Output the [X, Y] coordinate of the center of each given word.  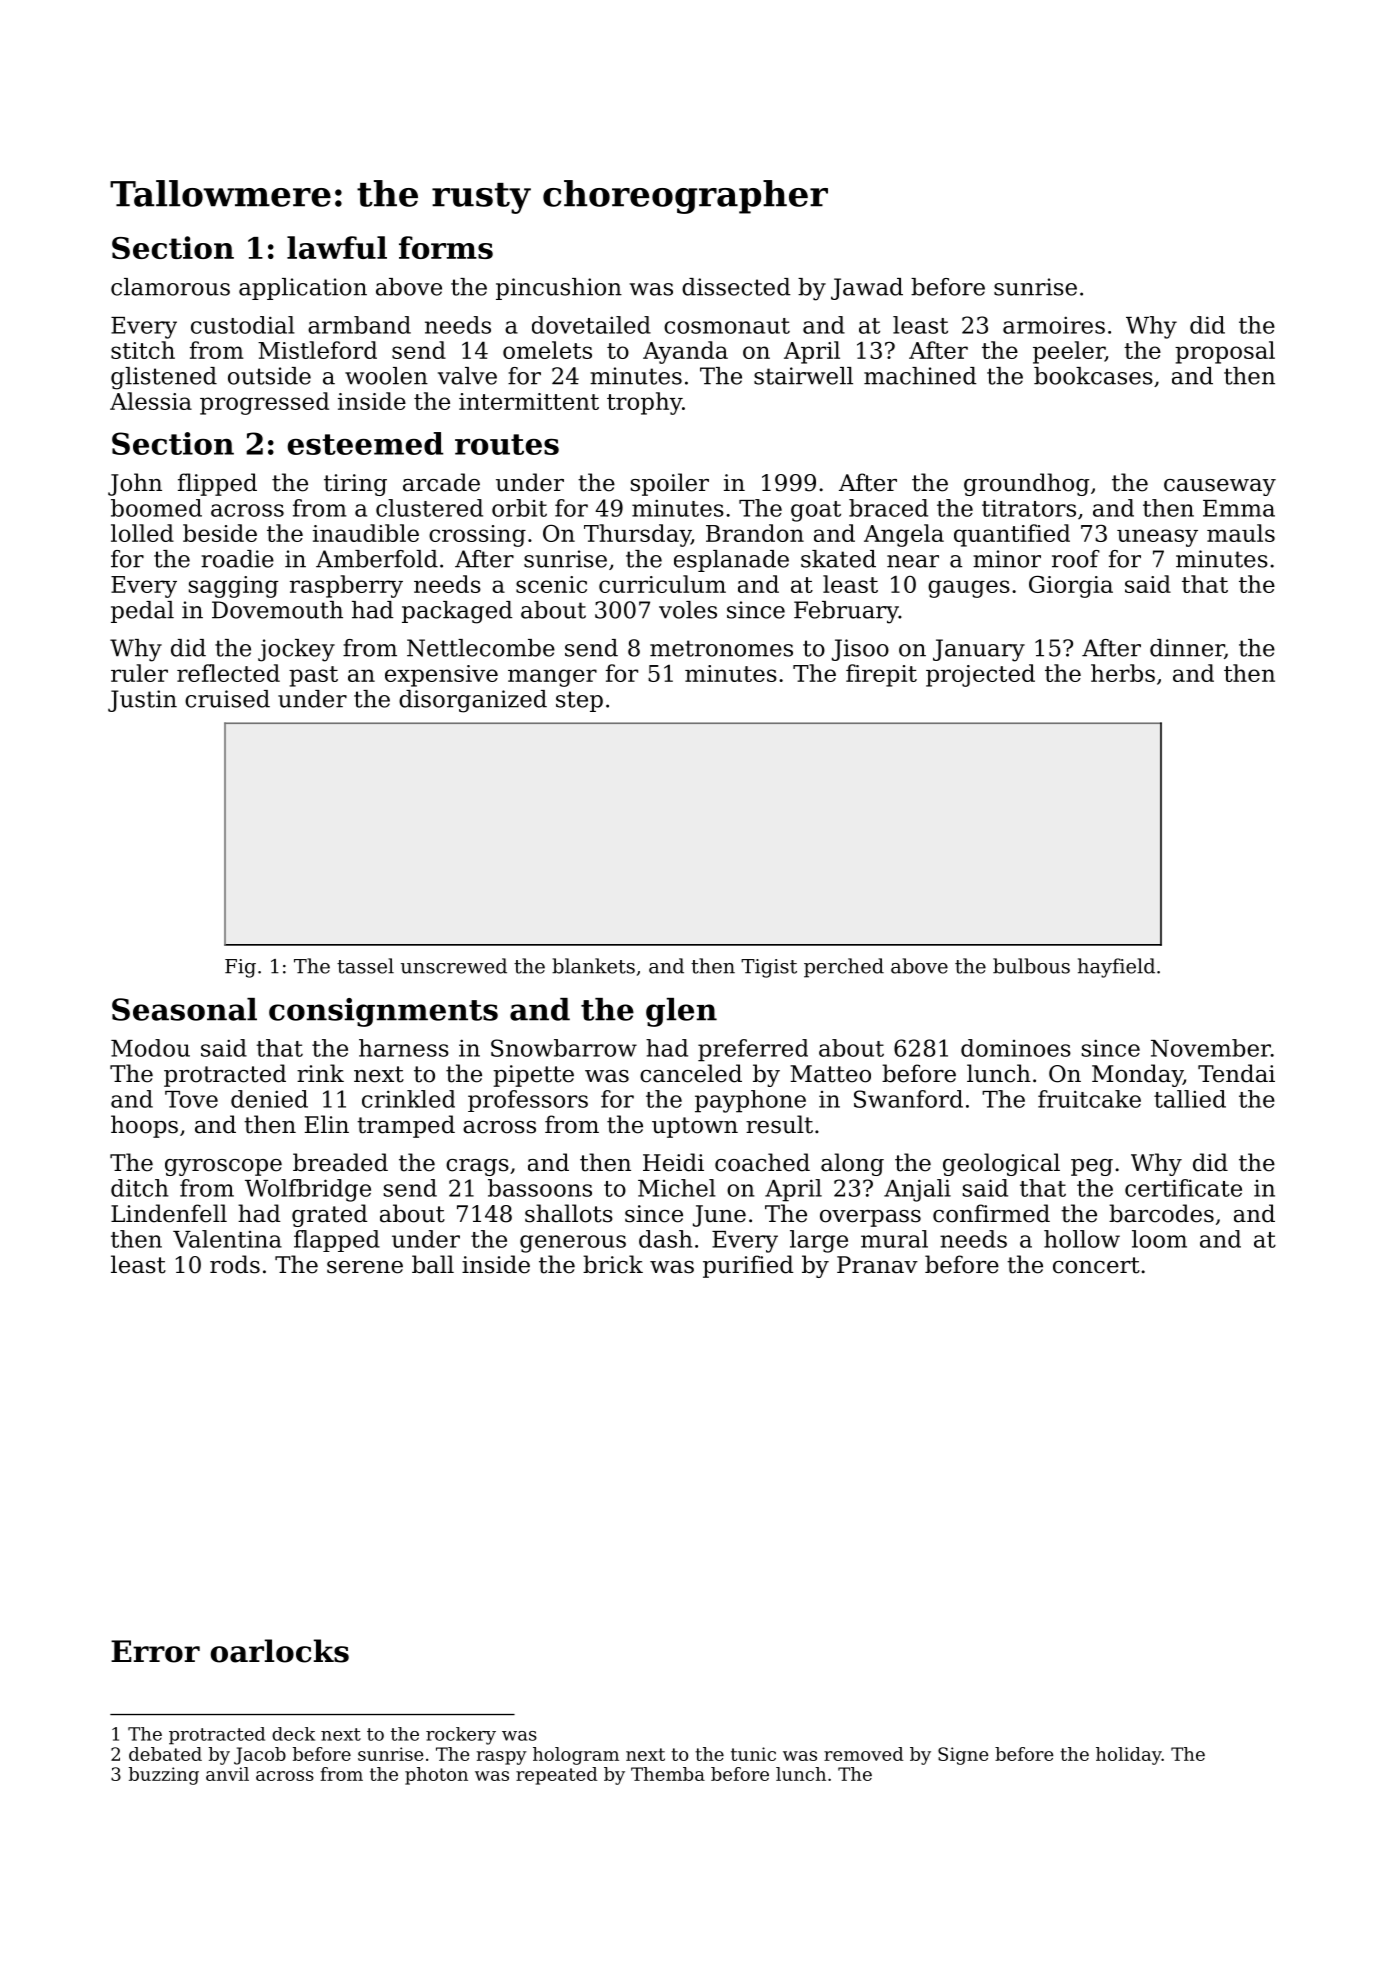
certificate [1183, 1188]
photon [436, 1776]
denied [269, 1099]
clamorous [170, 287]
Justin [142, 701]
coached [762, 1162]
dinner [1187, 648]
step [579, 701]
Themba [668, 1774]
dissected [736, 287]
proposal [1225, 352]
